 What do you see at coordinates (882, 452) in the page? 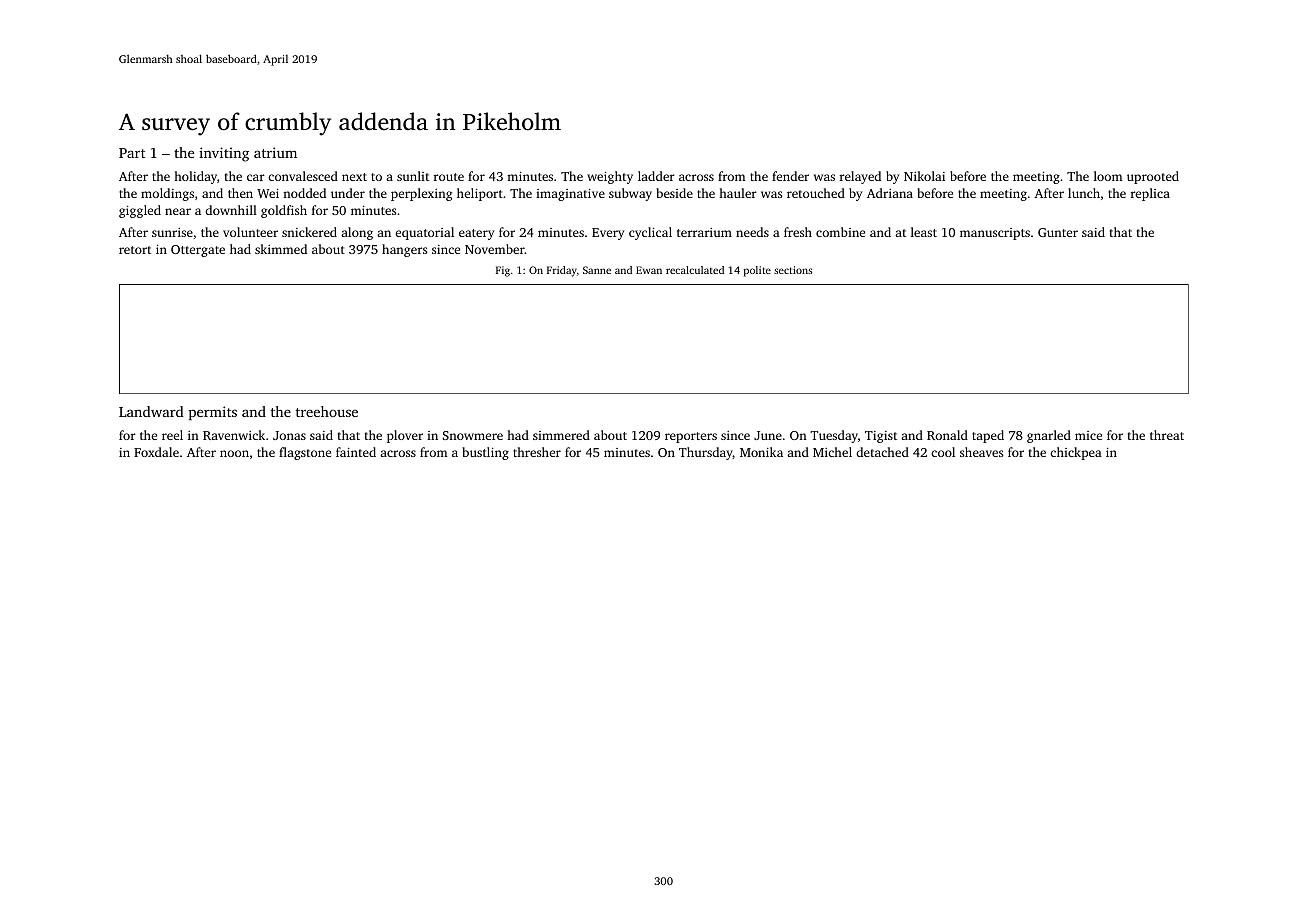
I see `detached` at bounding box center [882, 452].
